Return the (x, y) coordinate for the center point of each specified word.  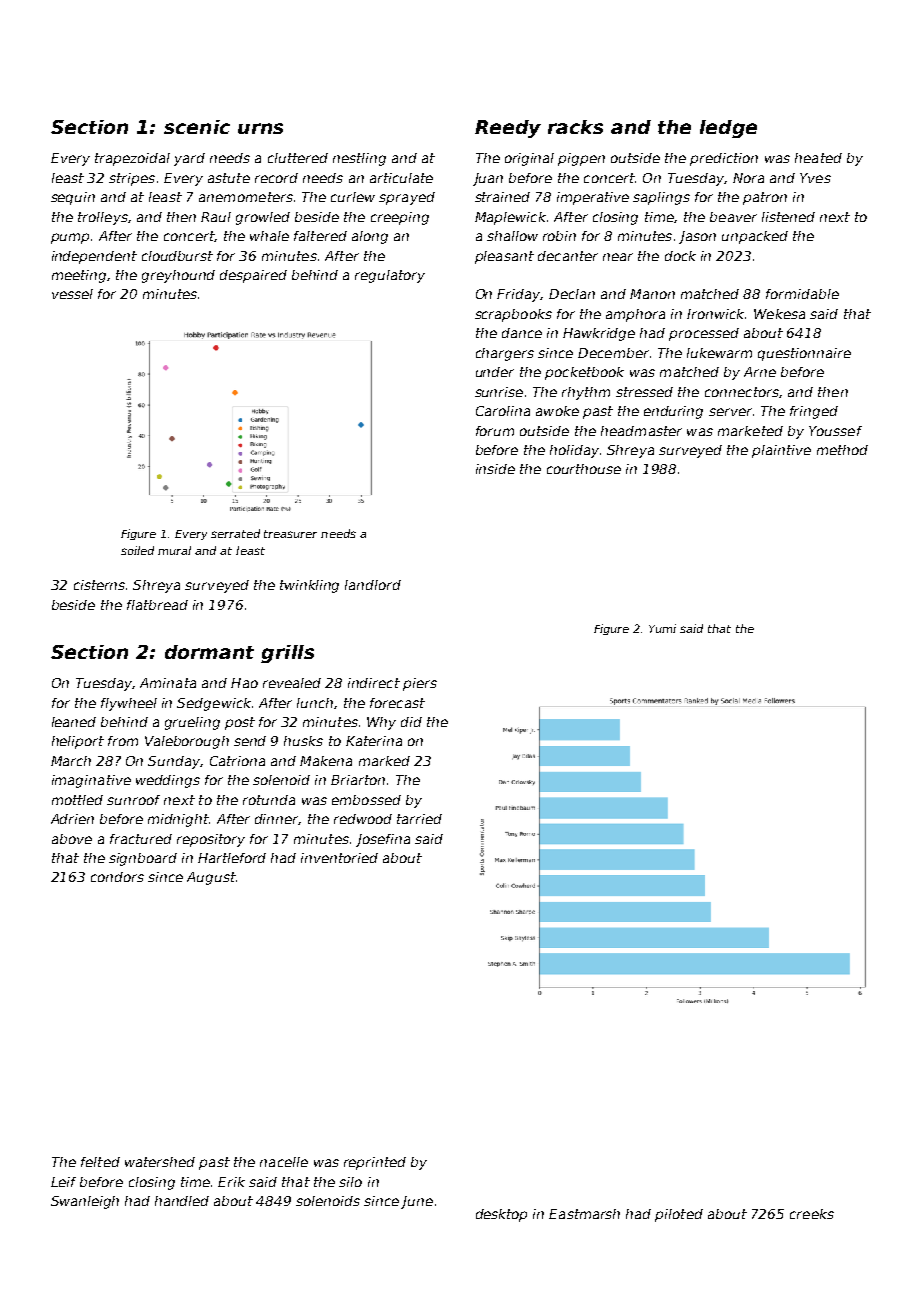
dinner (276, 819)
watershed (160, 1162)
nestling (359, 159)
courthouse (584, 469)
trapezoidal (132, 159)
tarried (419, 819)
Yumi (662, 628)
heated (818, 158)
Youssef (835, 431)
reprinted (375, 1163)
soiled (137, 550)
